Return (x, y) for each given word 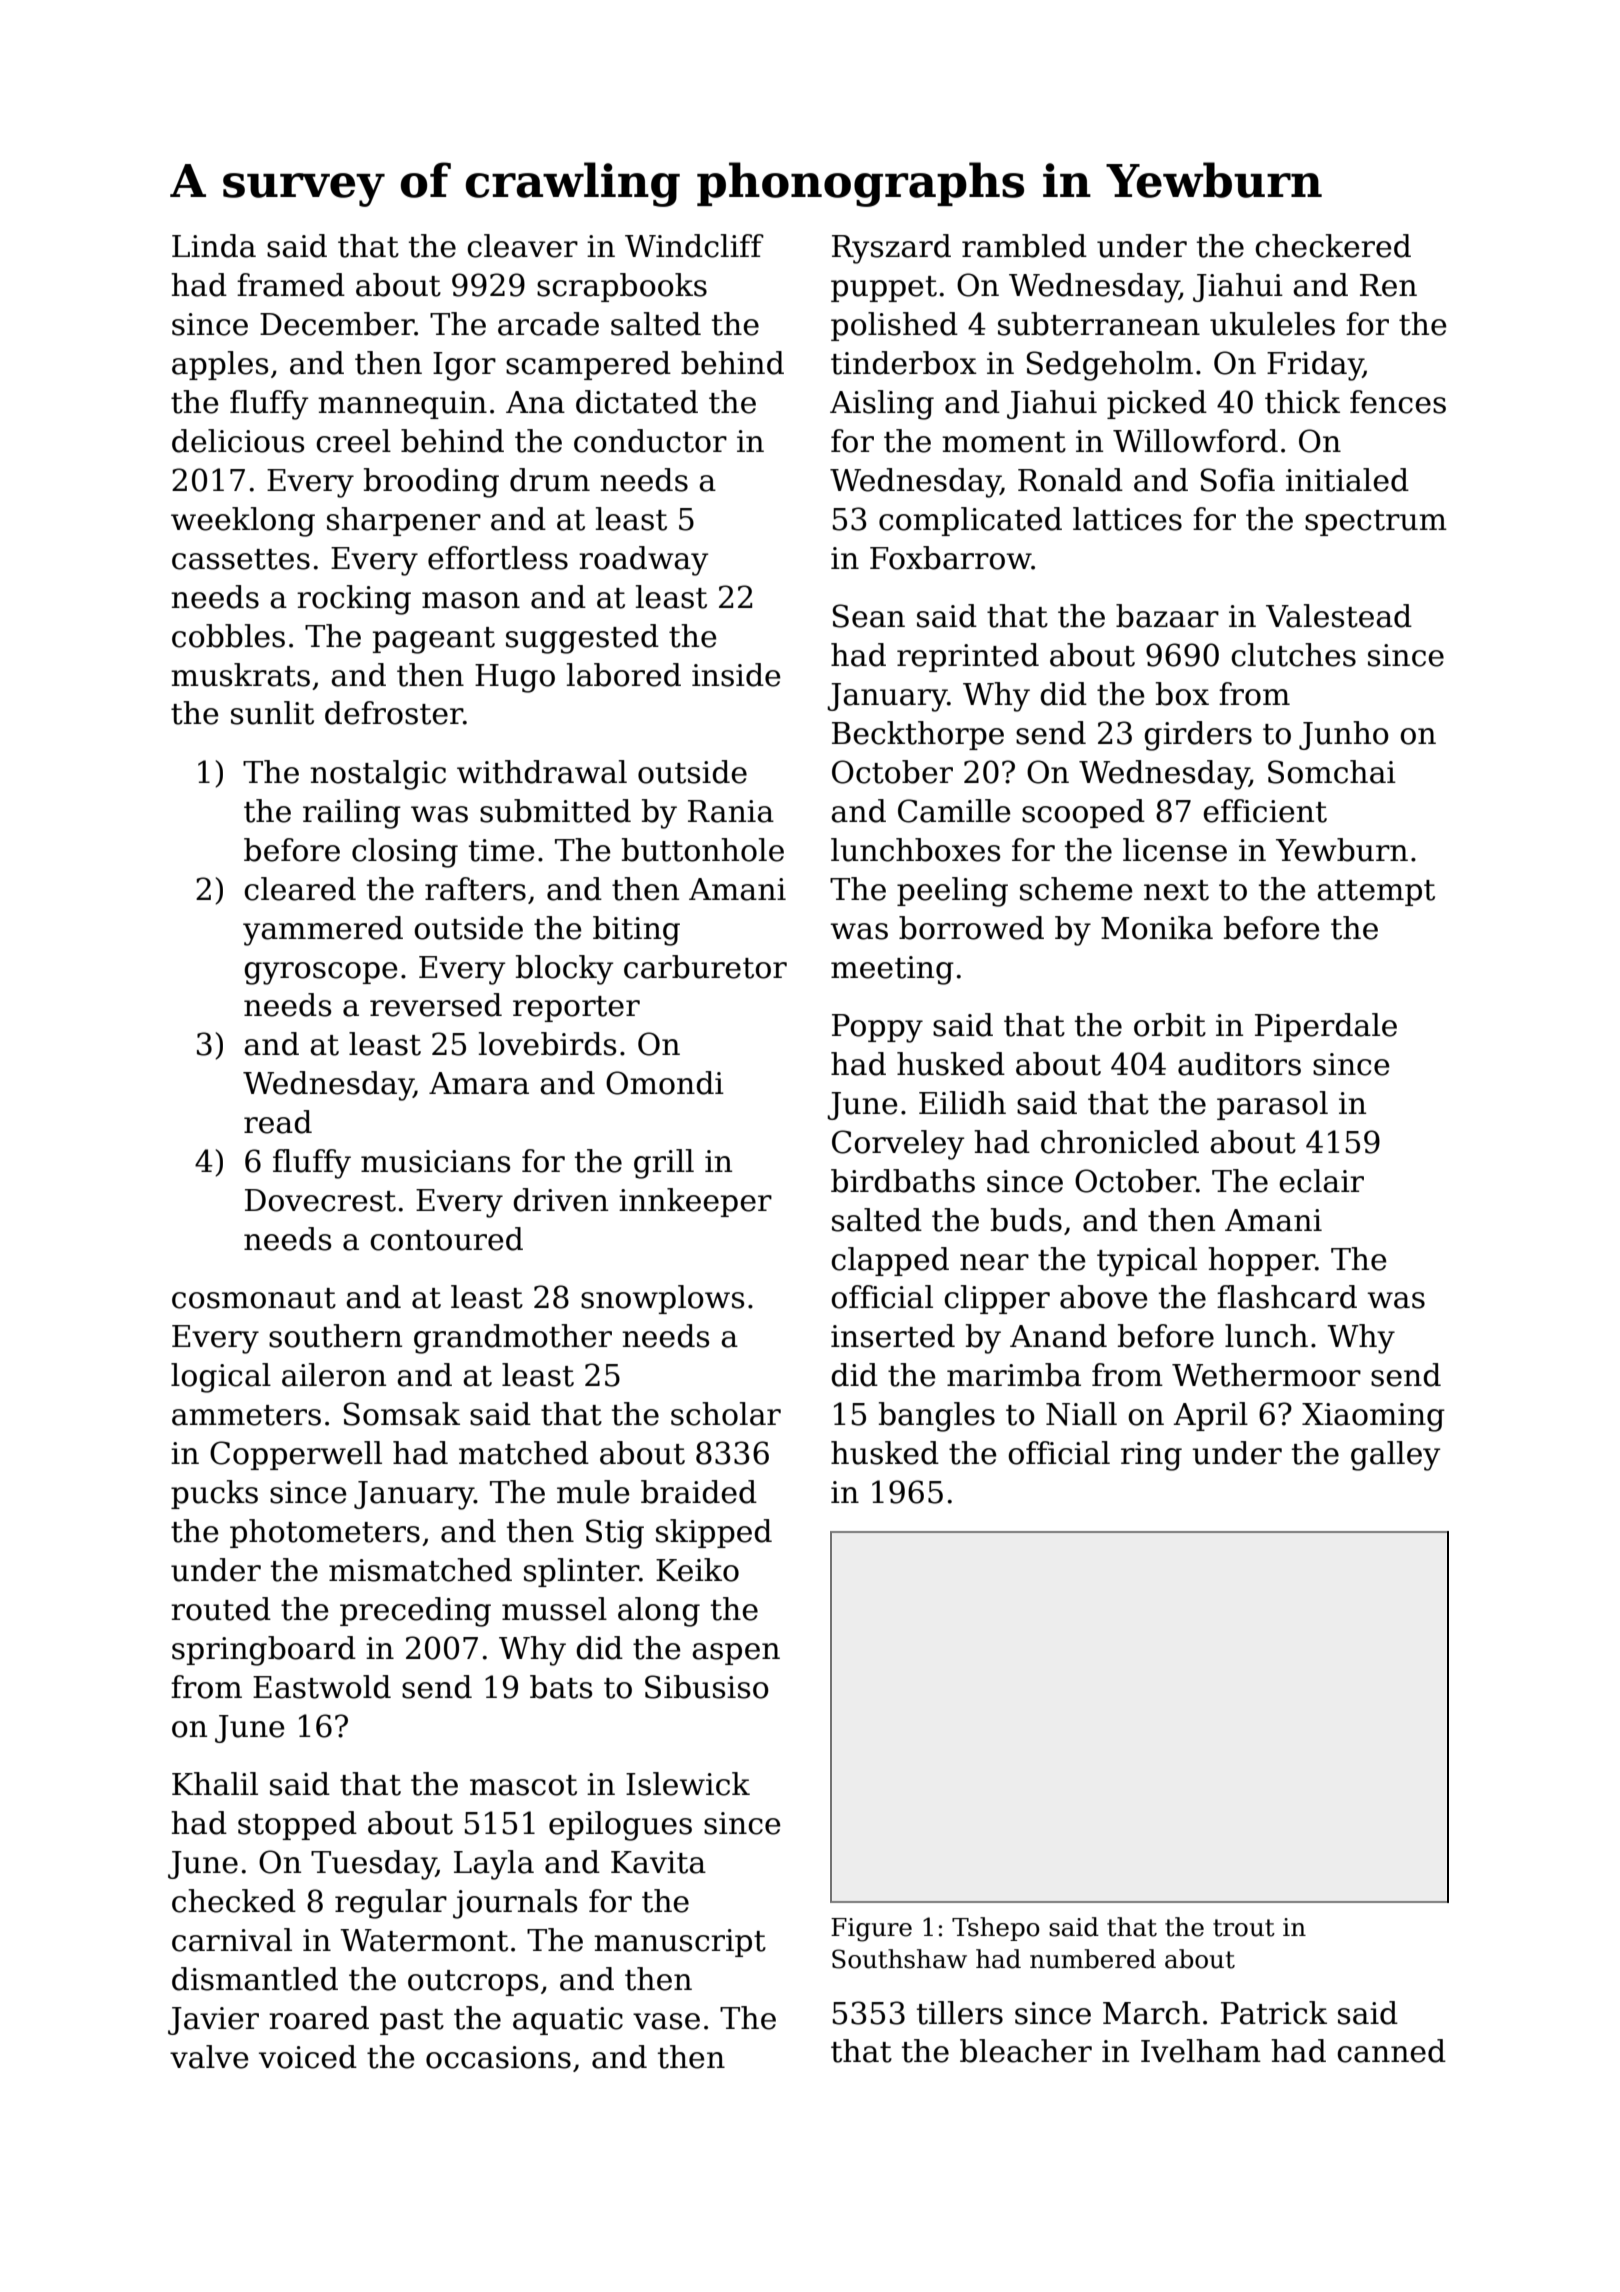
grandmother (513, 1339)
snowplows (662, 1299)
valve (209, 2057)
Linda (214, 246)
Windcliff (694, 246)
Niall (1081, 1414)
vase (666, 2021)
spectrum (1376, 523)
